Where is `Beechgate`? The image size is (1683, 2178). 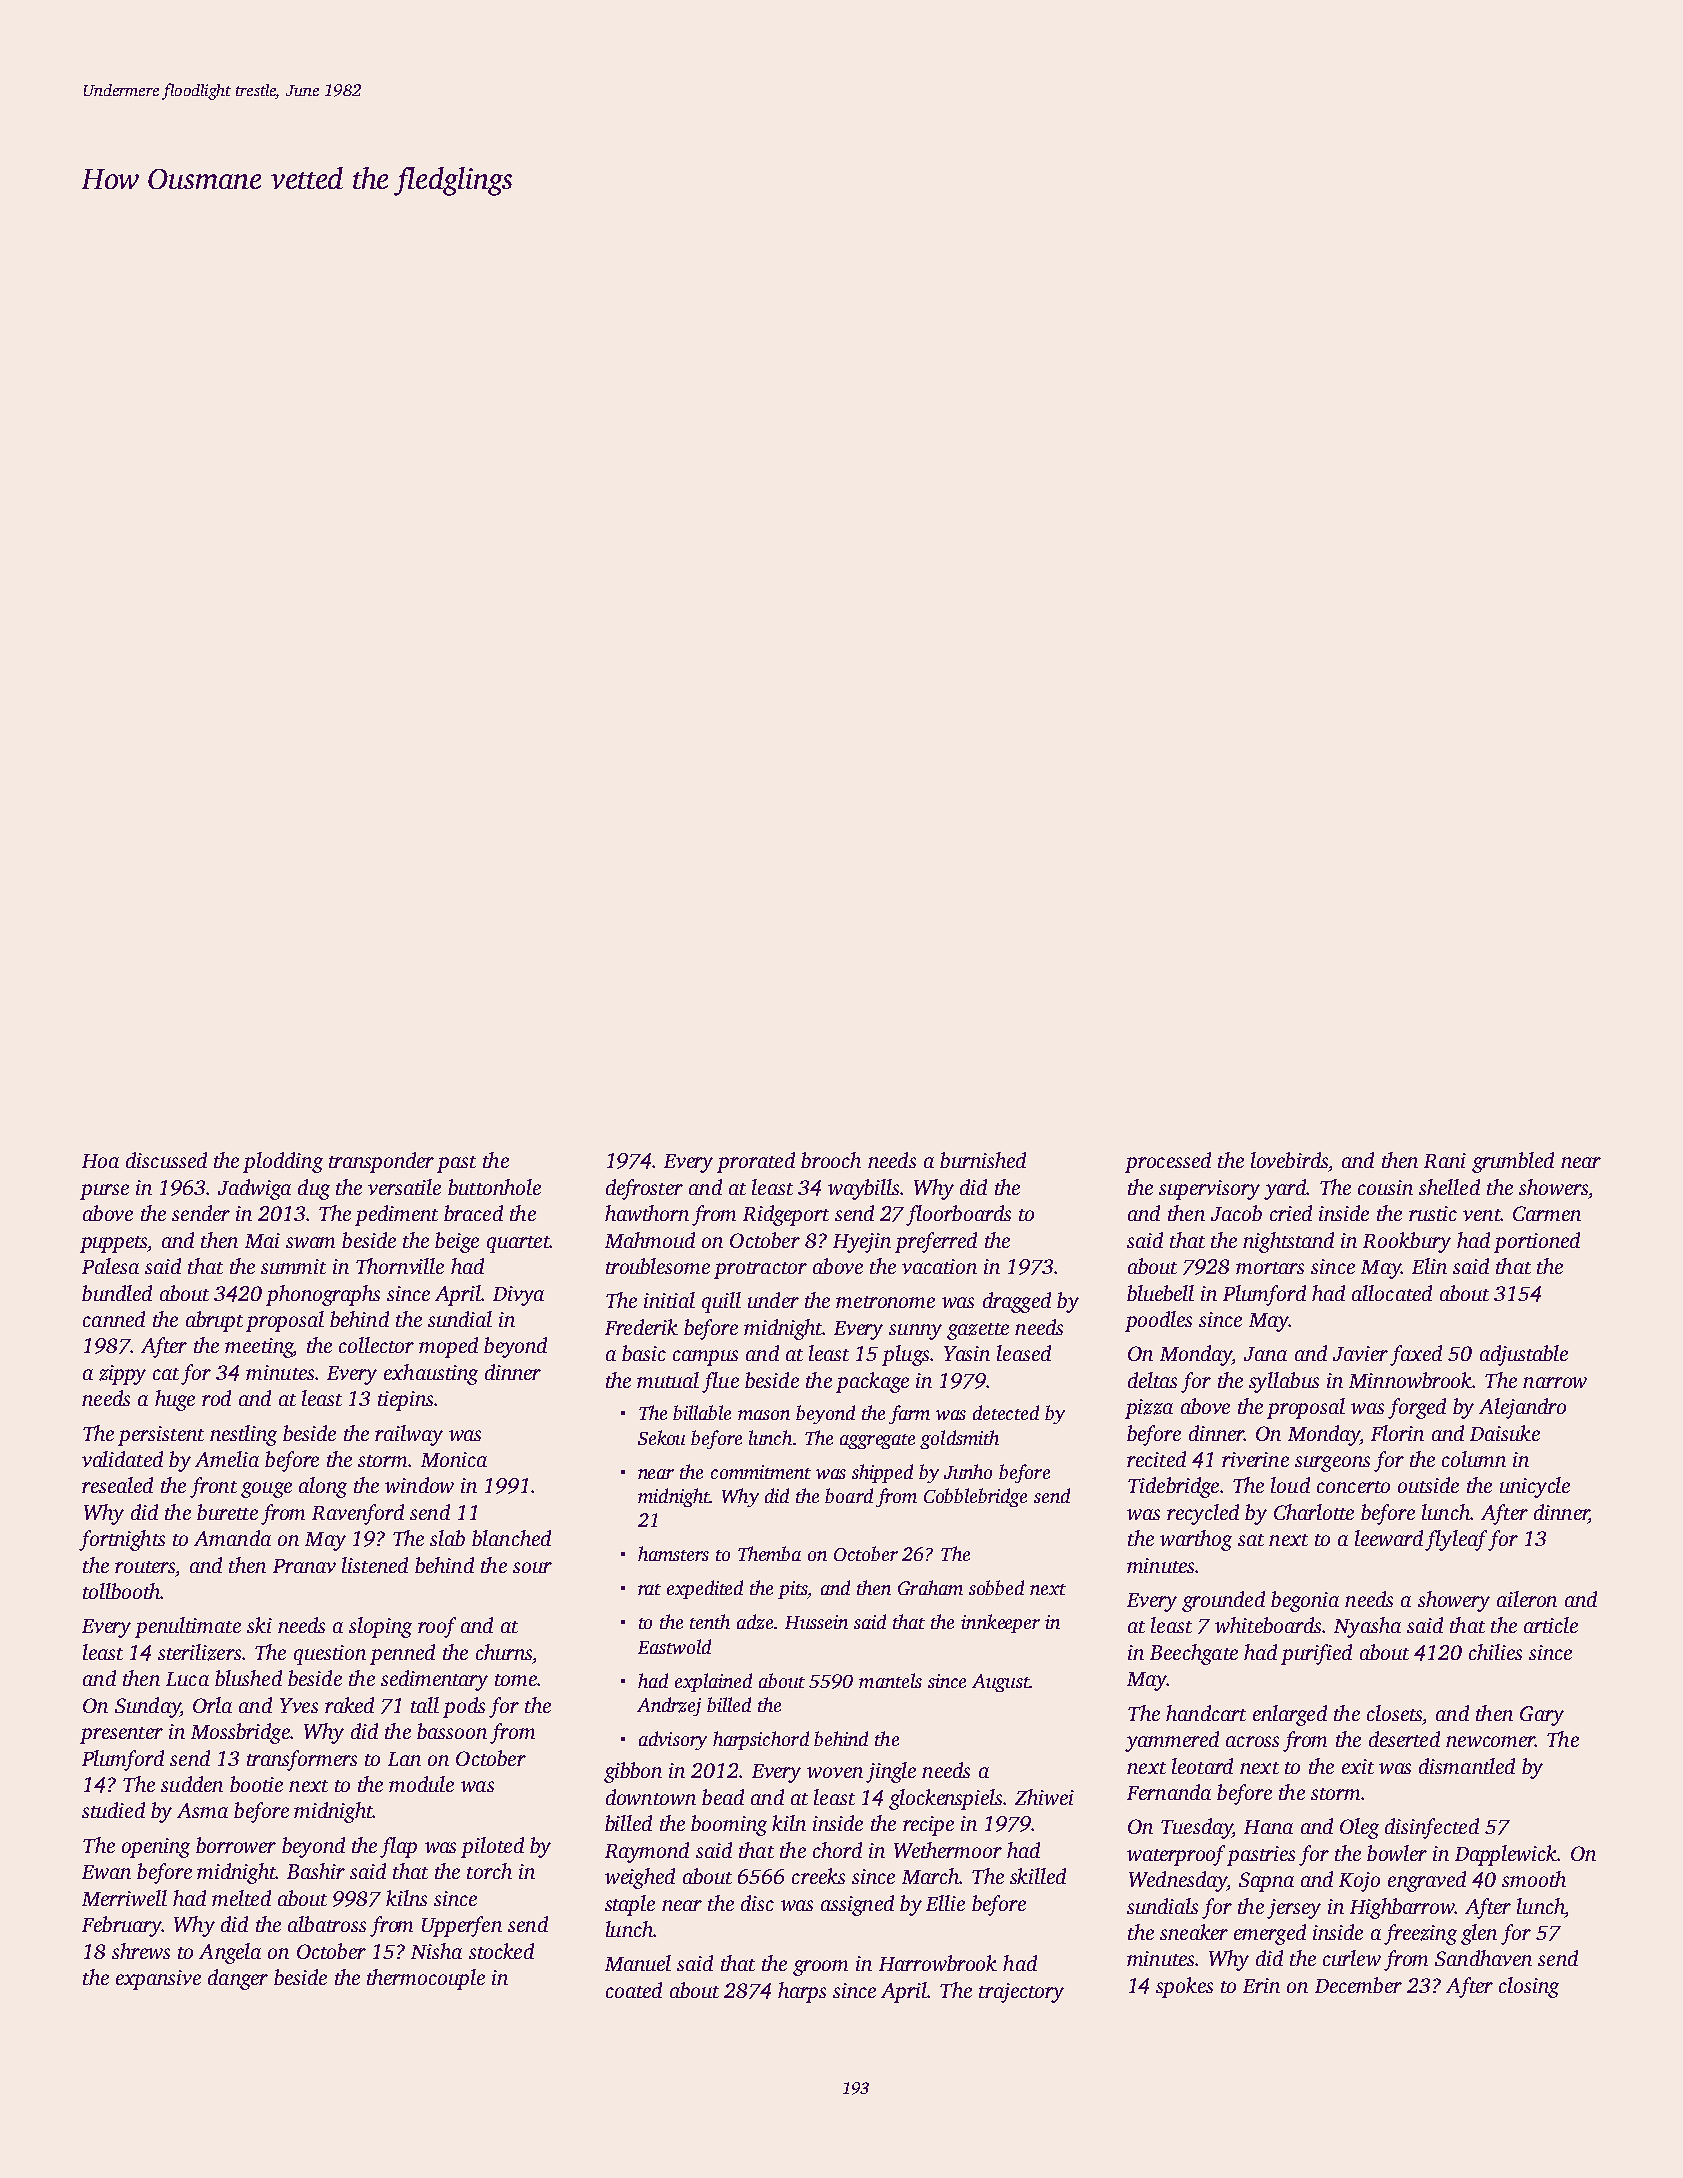
Beechgate is located at coordinates (1194, 1654).
